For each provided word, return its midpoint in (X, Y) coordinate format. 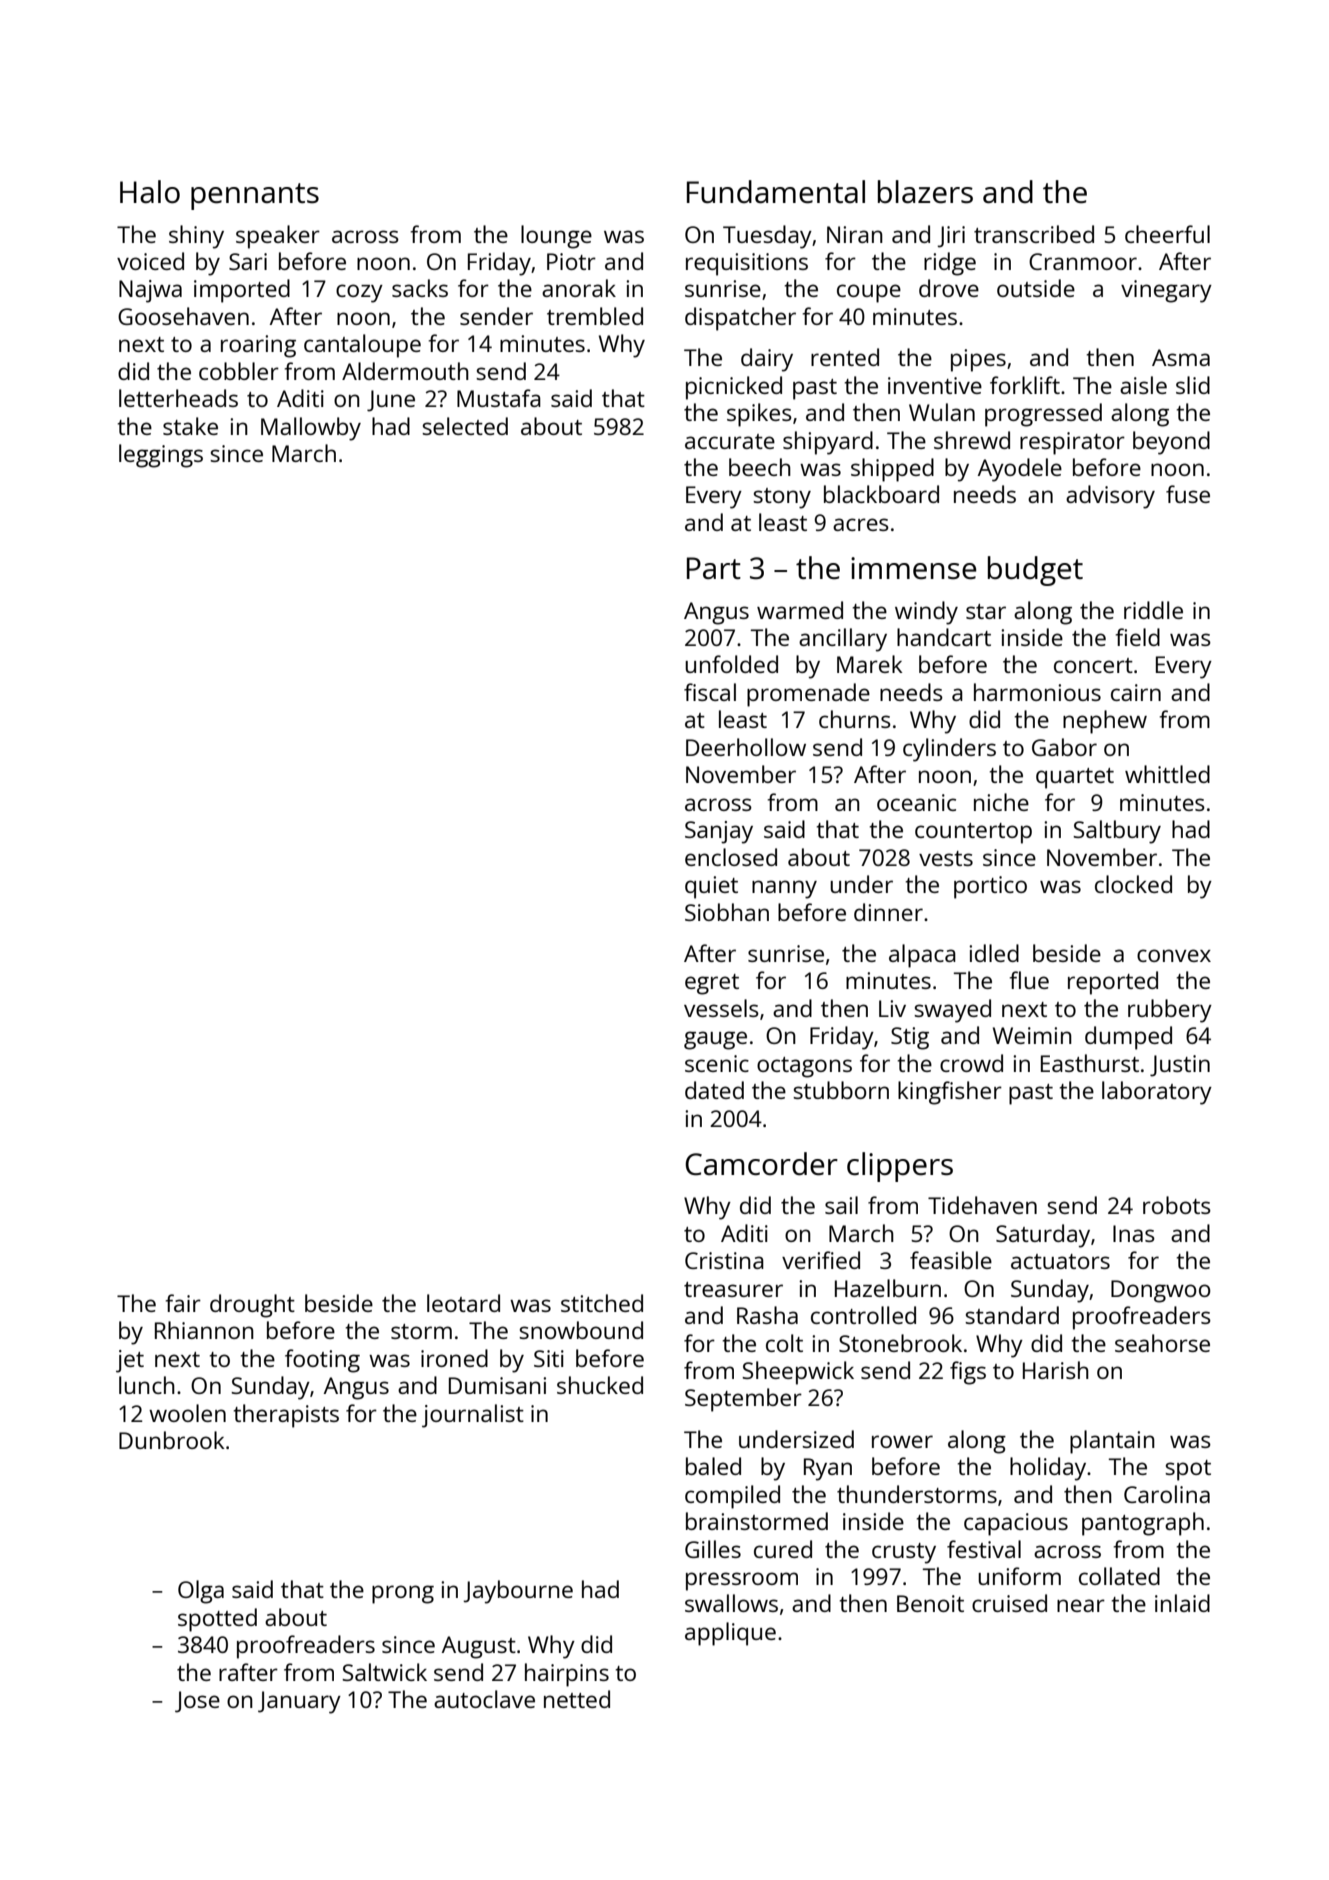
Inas (1134, 1233)
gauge (715, 1040)
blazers (925, 192)
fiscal (710, 692)
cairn (1136, 692)
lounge (556, 237)
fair (183, 1303)
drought (252, 1306)
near (1081, 1605)
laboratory (1157, 1093)
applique (730, 1634)
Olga (201, 1592)
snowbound (581, 1330)
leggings (161, 456)
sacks (420, 288)
